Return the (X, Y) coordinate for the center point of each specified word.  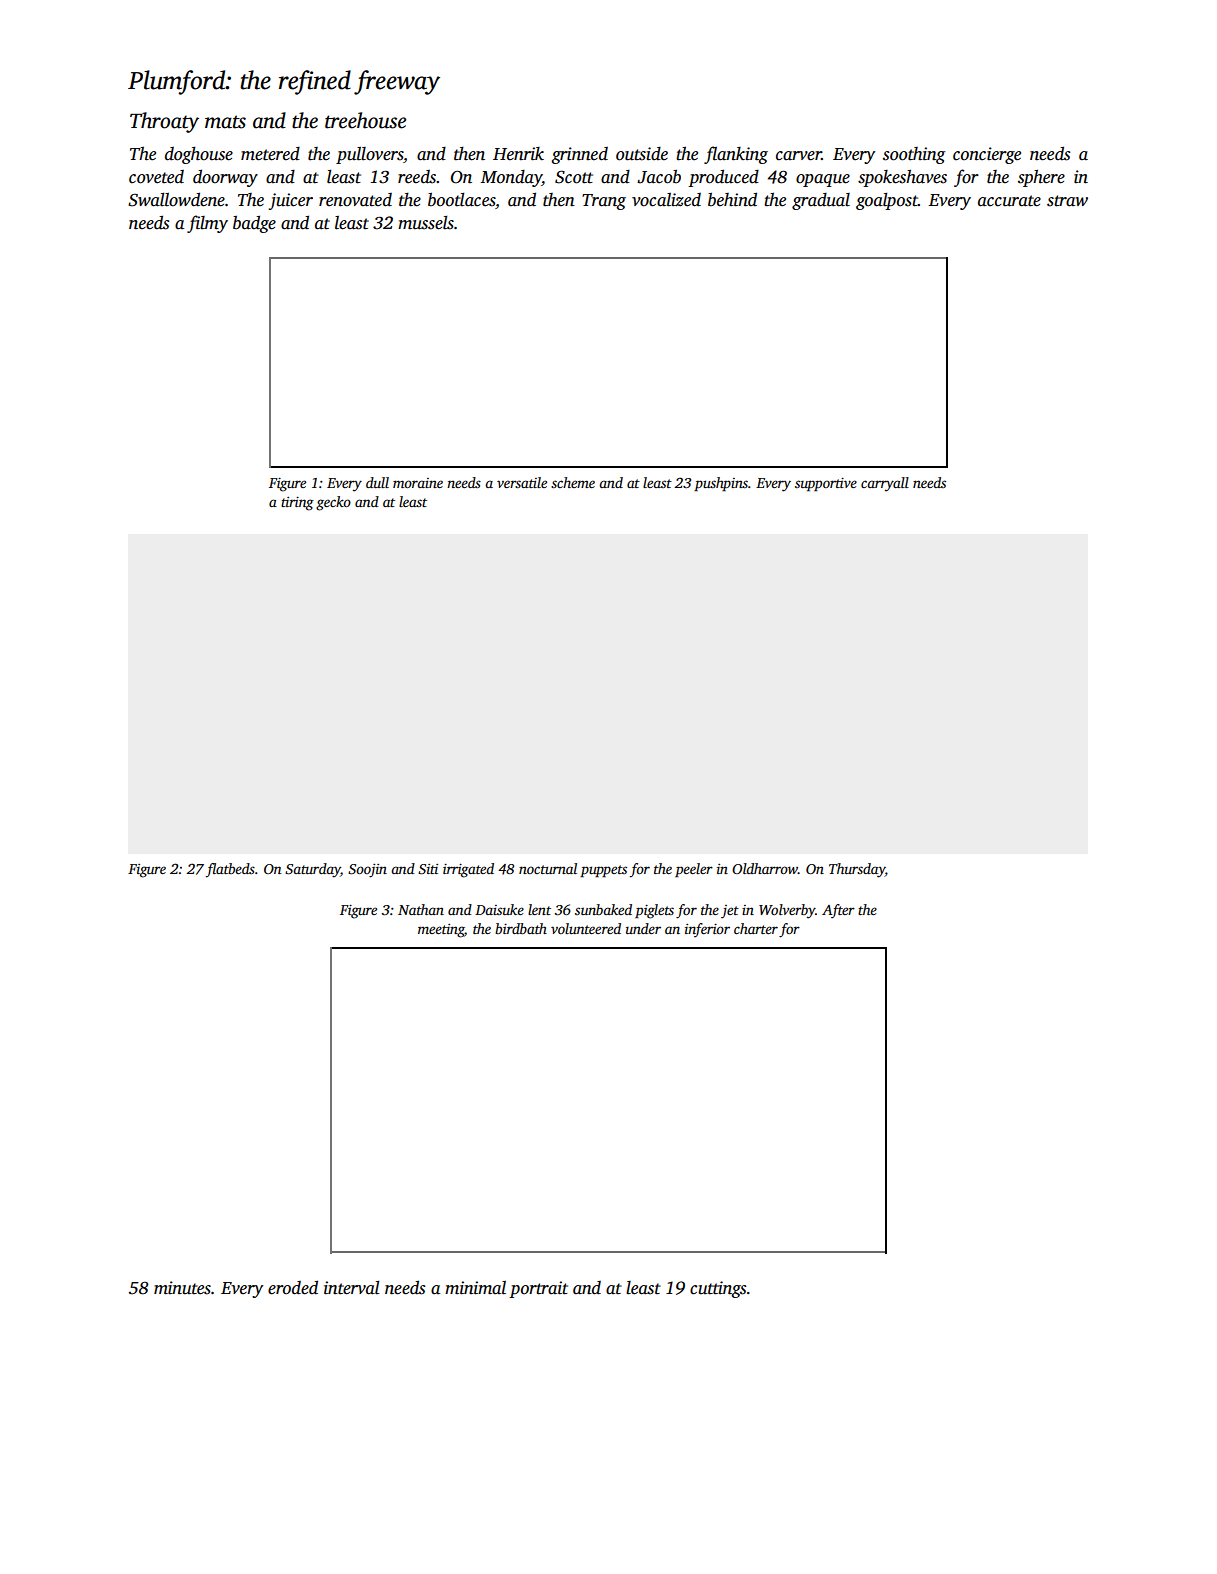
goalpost (887, 201)
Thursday (857, 870)
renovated (355, 200)
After (838, 911)
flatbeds (230, 870)
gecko (333, 503)
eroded (293, 1287)
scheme (573, 482)
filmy (207, 224)
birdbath (521, 928)
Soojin (367, 871)
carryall (885, 484)
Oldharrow (765, 868)
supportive (826, 484)
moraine (418, 483)
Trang (604, 202)
